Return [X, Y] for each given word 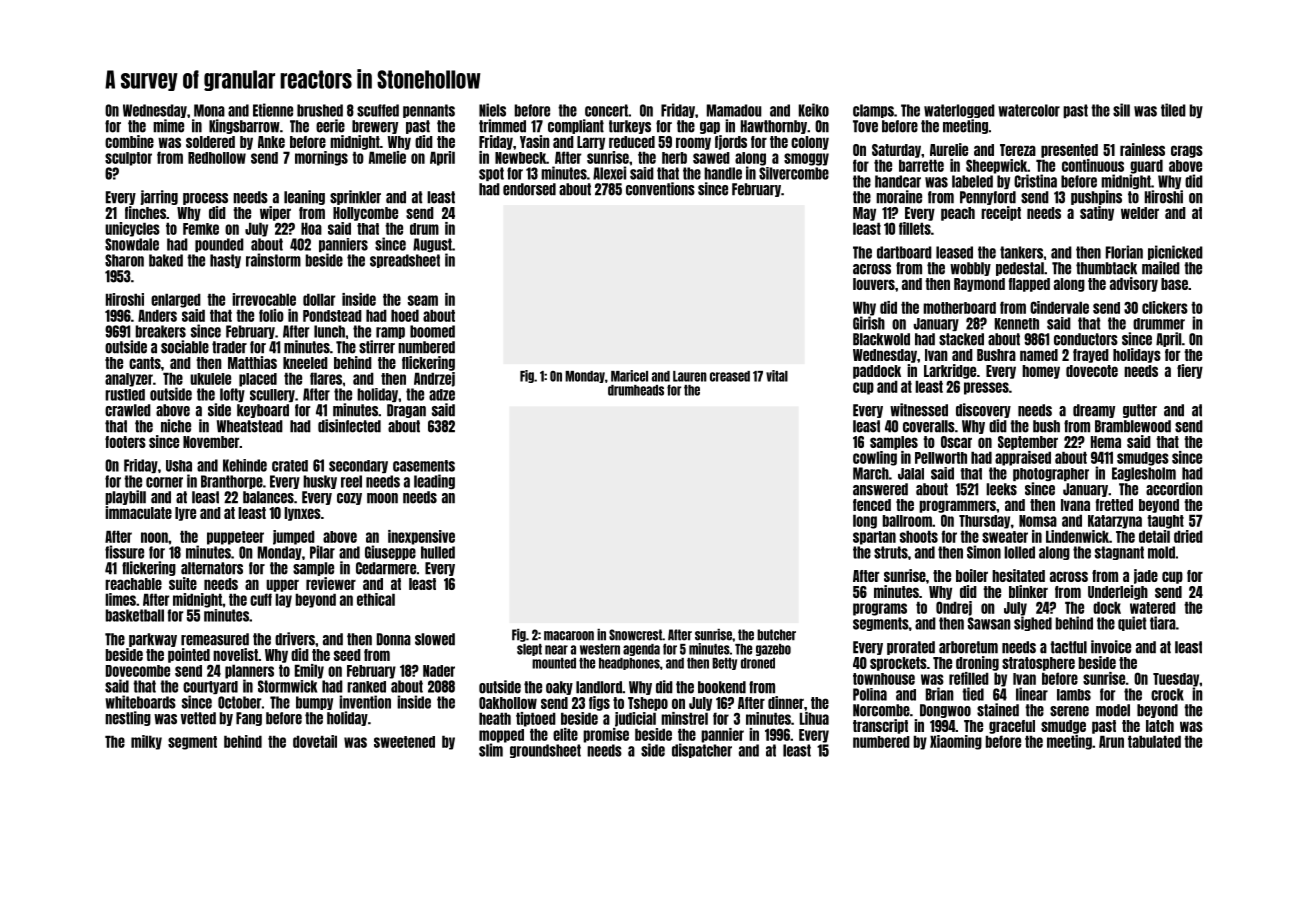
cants [145, 363]
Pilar [322, 552]
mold [1161, 552]
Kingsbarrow [244, 126]
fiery [1190, 371]
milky [146, 742]
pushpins [1096, 197]
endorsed [529, 189]
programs [880, 609]
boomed [432, 331]
